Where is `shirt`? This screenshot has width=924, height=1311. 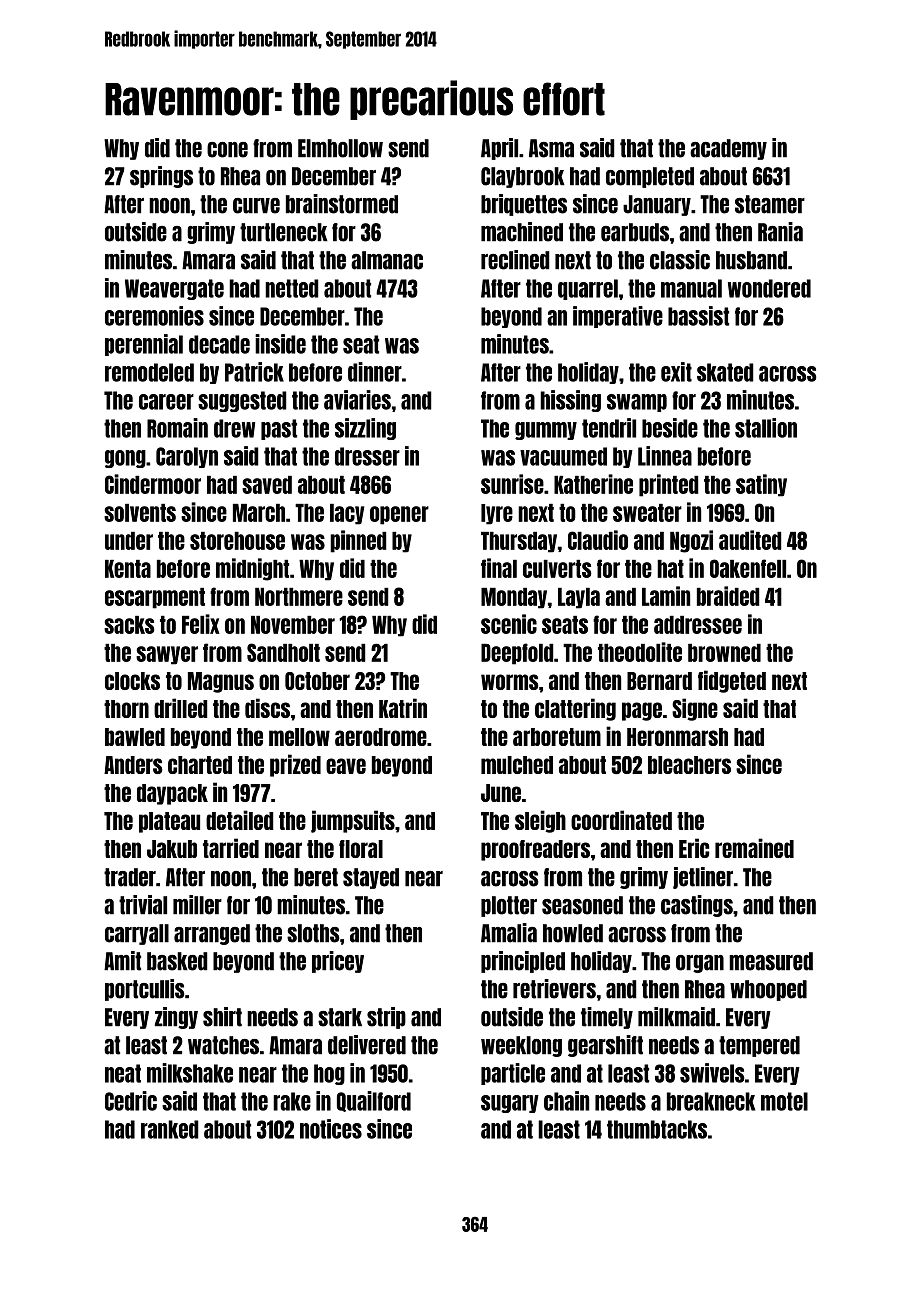 shirt is located at coordinates (222, 1017).
